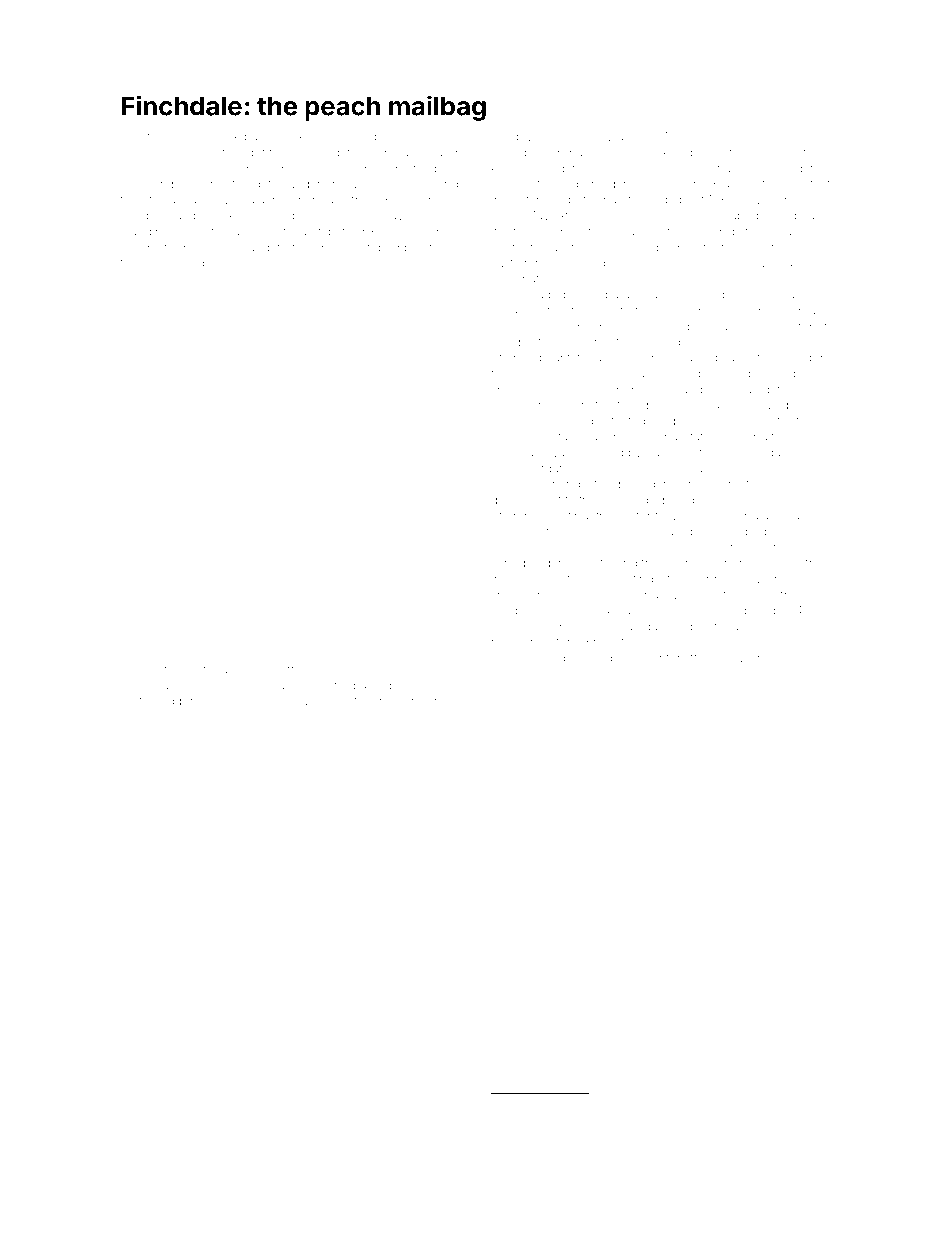  Describe the element at coordinates (191, 701) in the document. I see `addendum` at that location.
